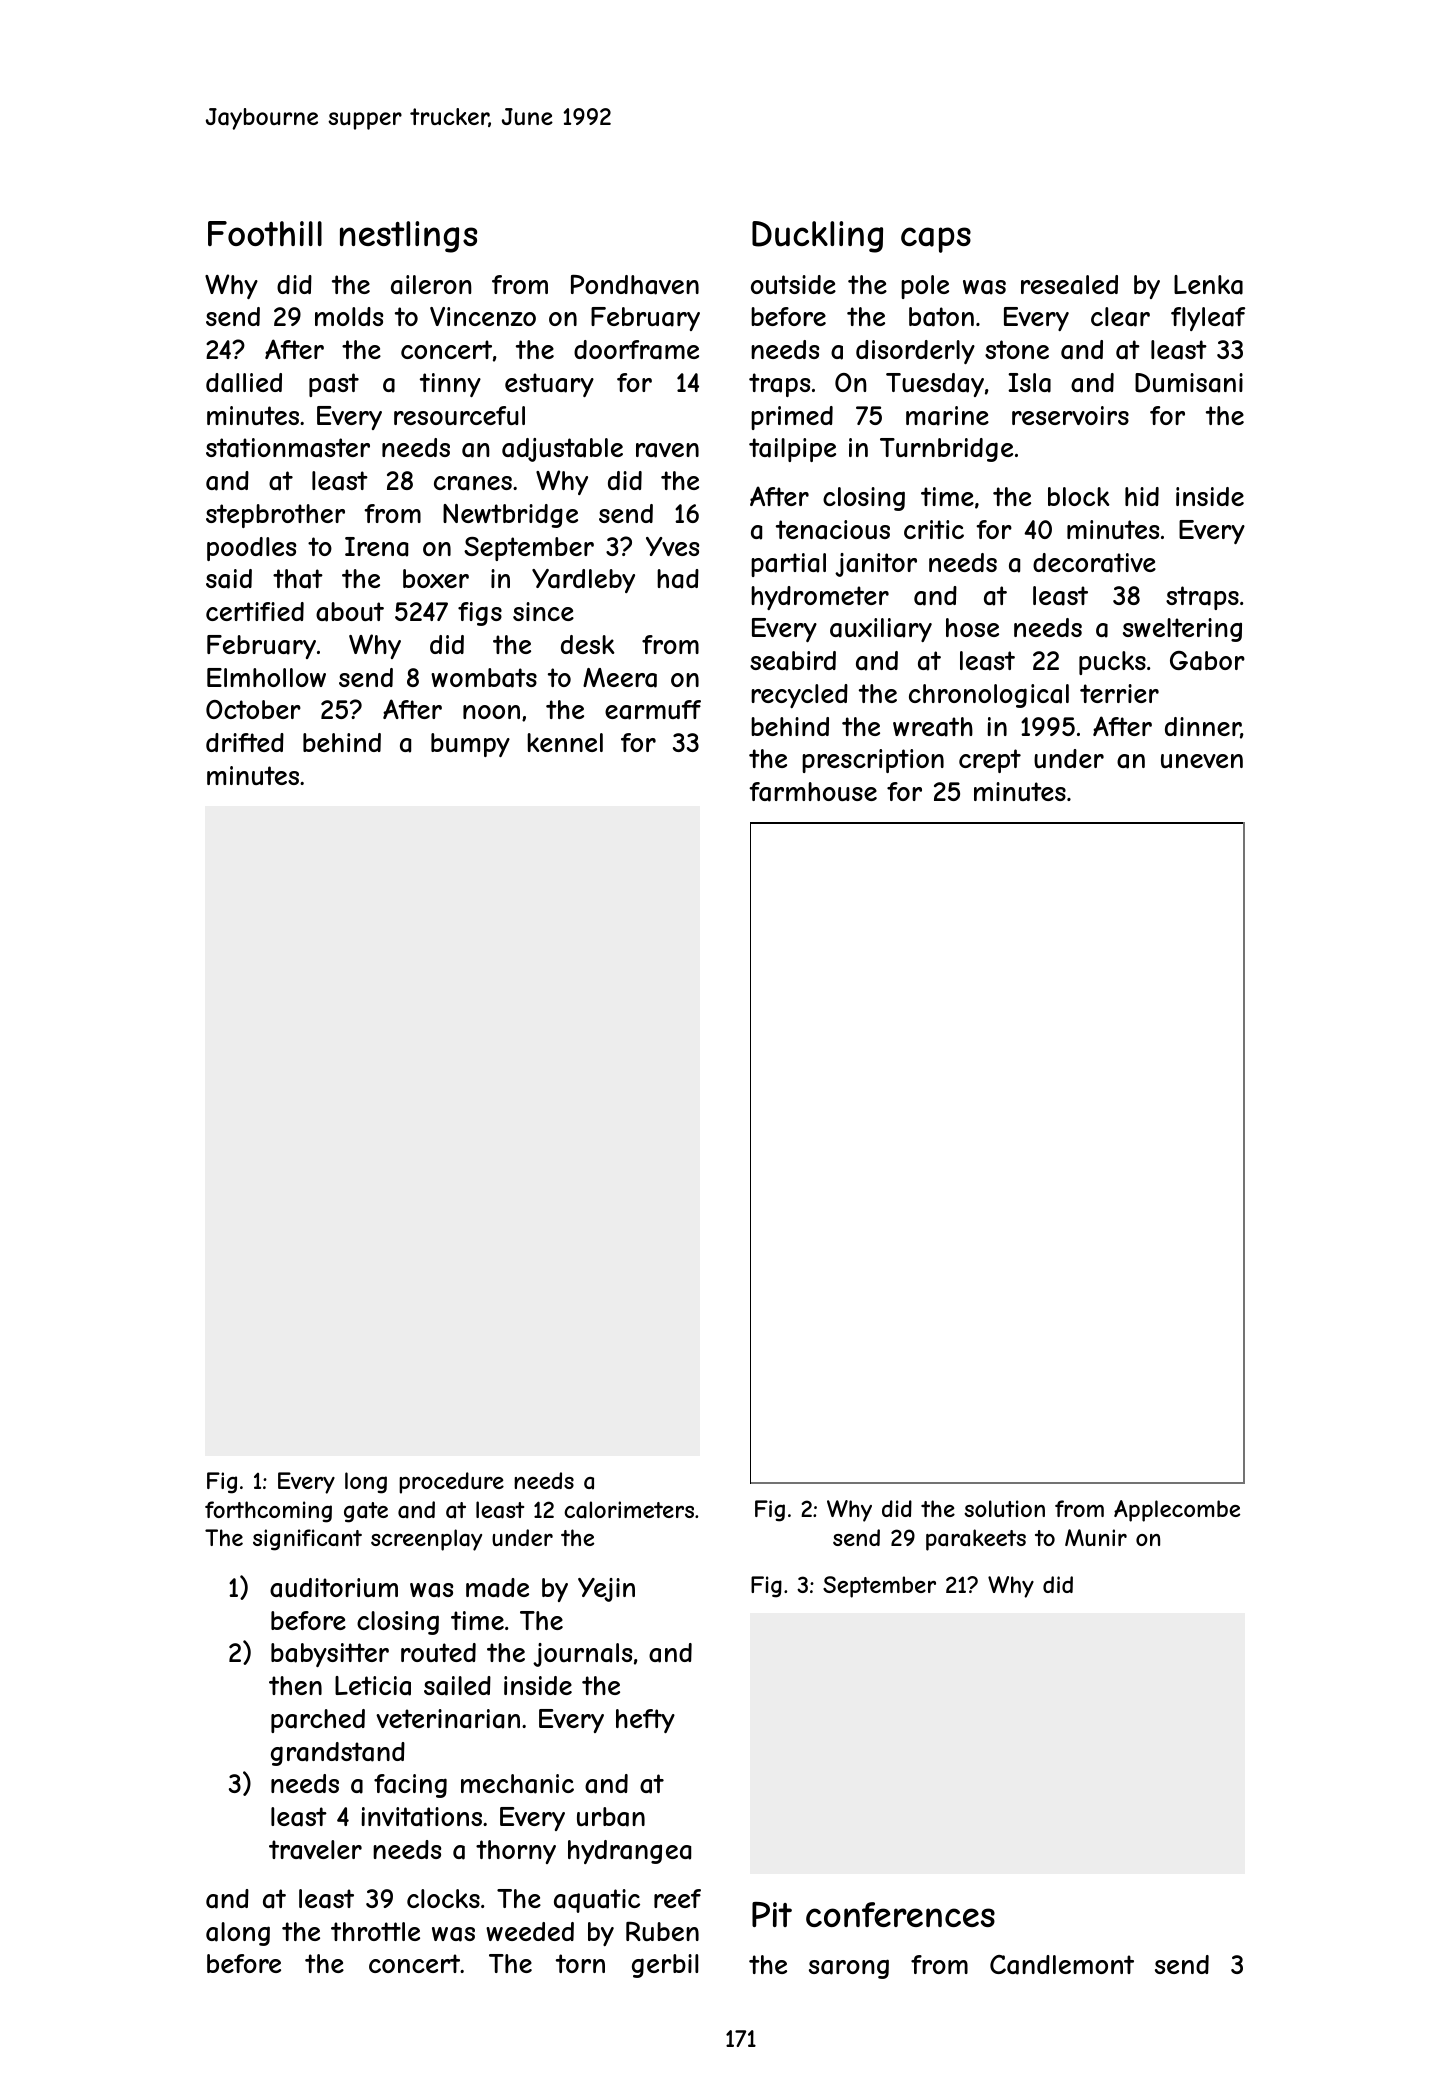  I want to click on throttle, so click(375, 1931).
